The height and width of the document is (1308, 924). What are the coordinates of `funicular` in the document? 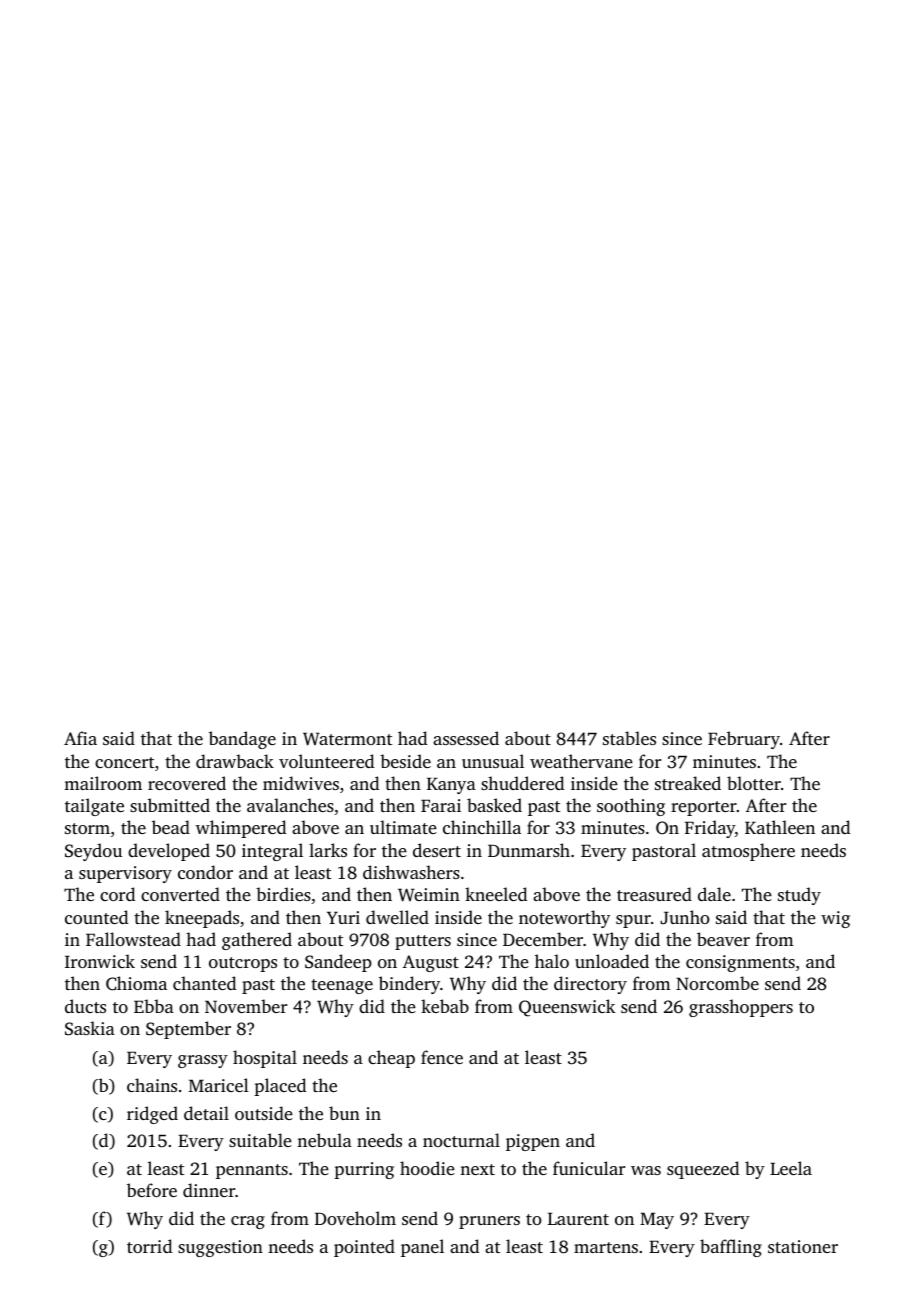 It's located at (589, 1168).
